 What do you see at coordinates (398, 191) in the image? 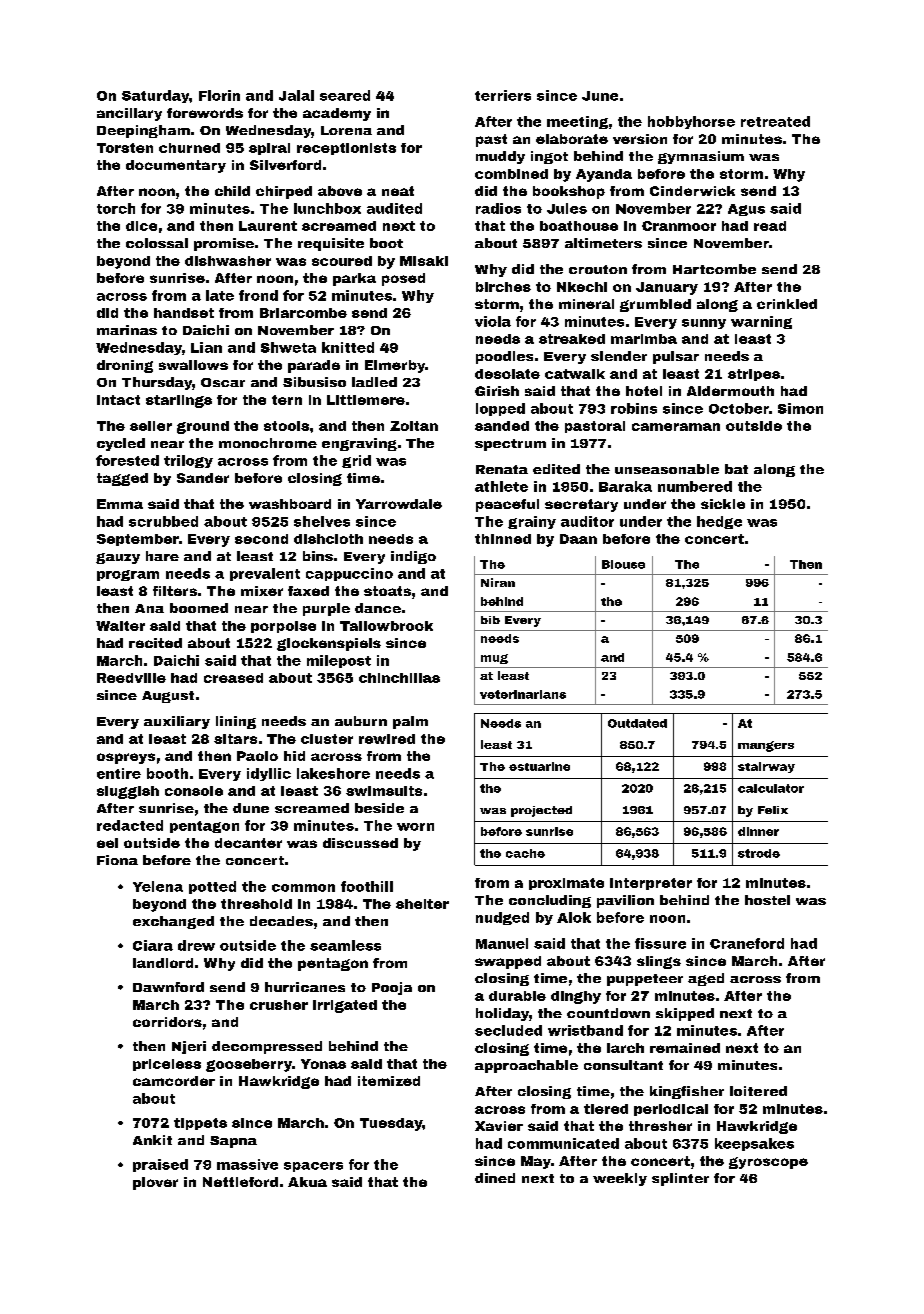
I see `neat` at bounding box center [398, 191].
